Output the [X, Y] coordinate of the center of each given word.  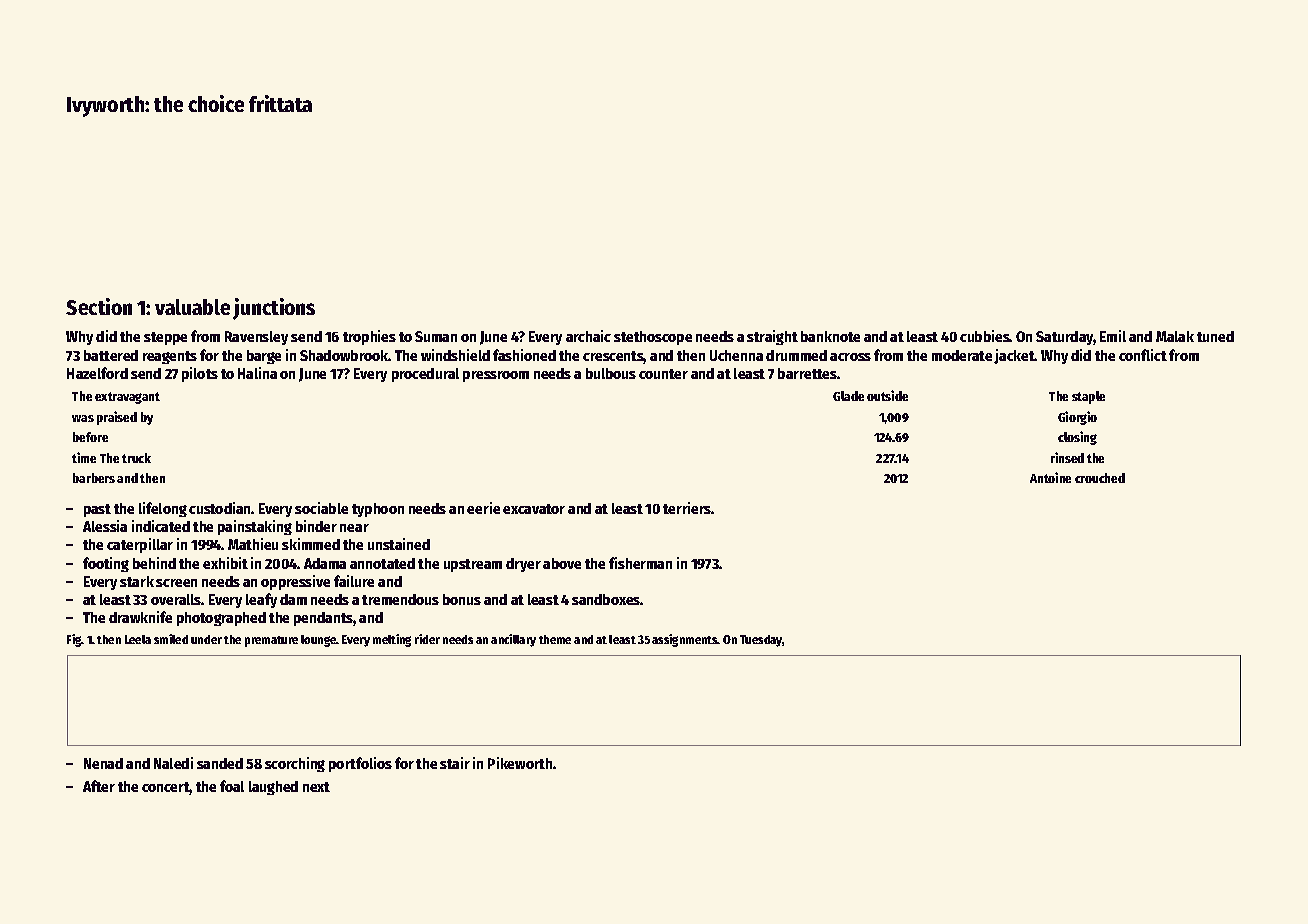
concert [166, 788]
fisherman [640, 563]
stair [455, 763]
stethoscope [653, 338]
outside [887, 395]
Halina [257, 373]
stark [137, 581]
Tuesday [761, 641]
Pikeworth [520, 763]
